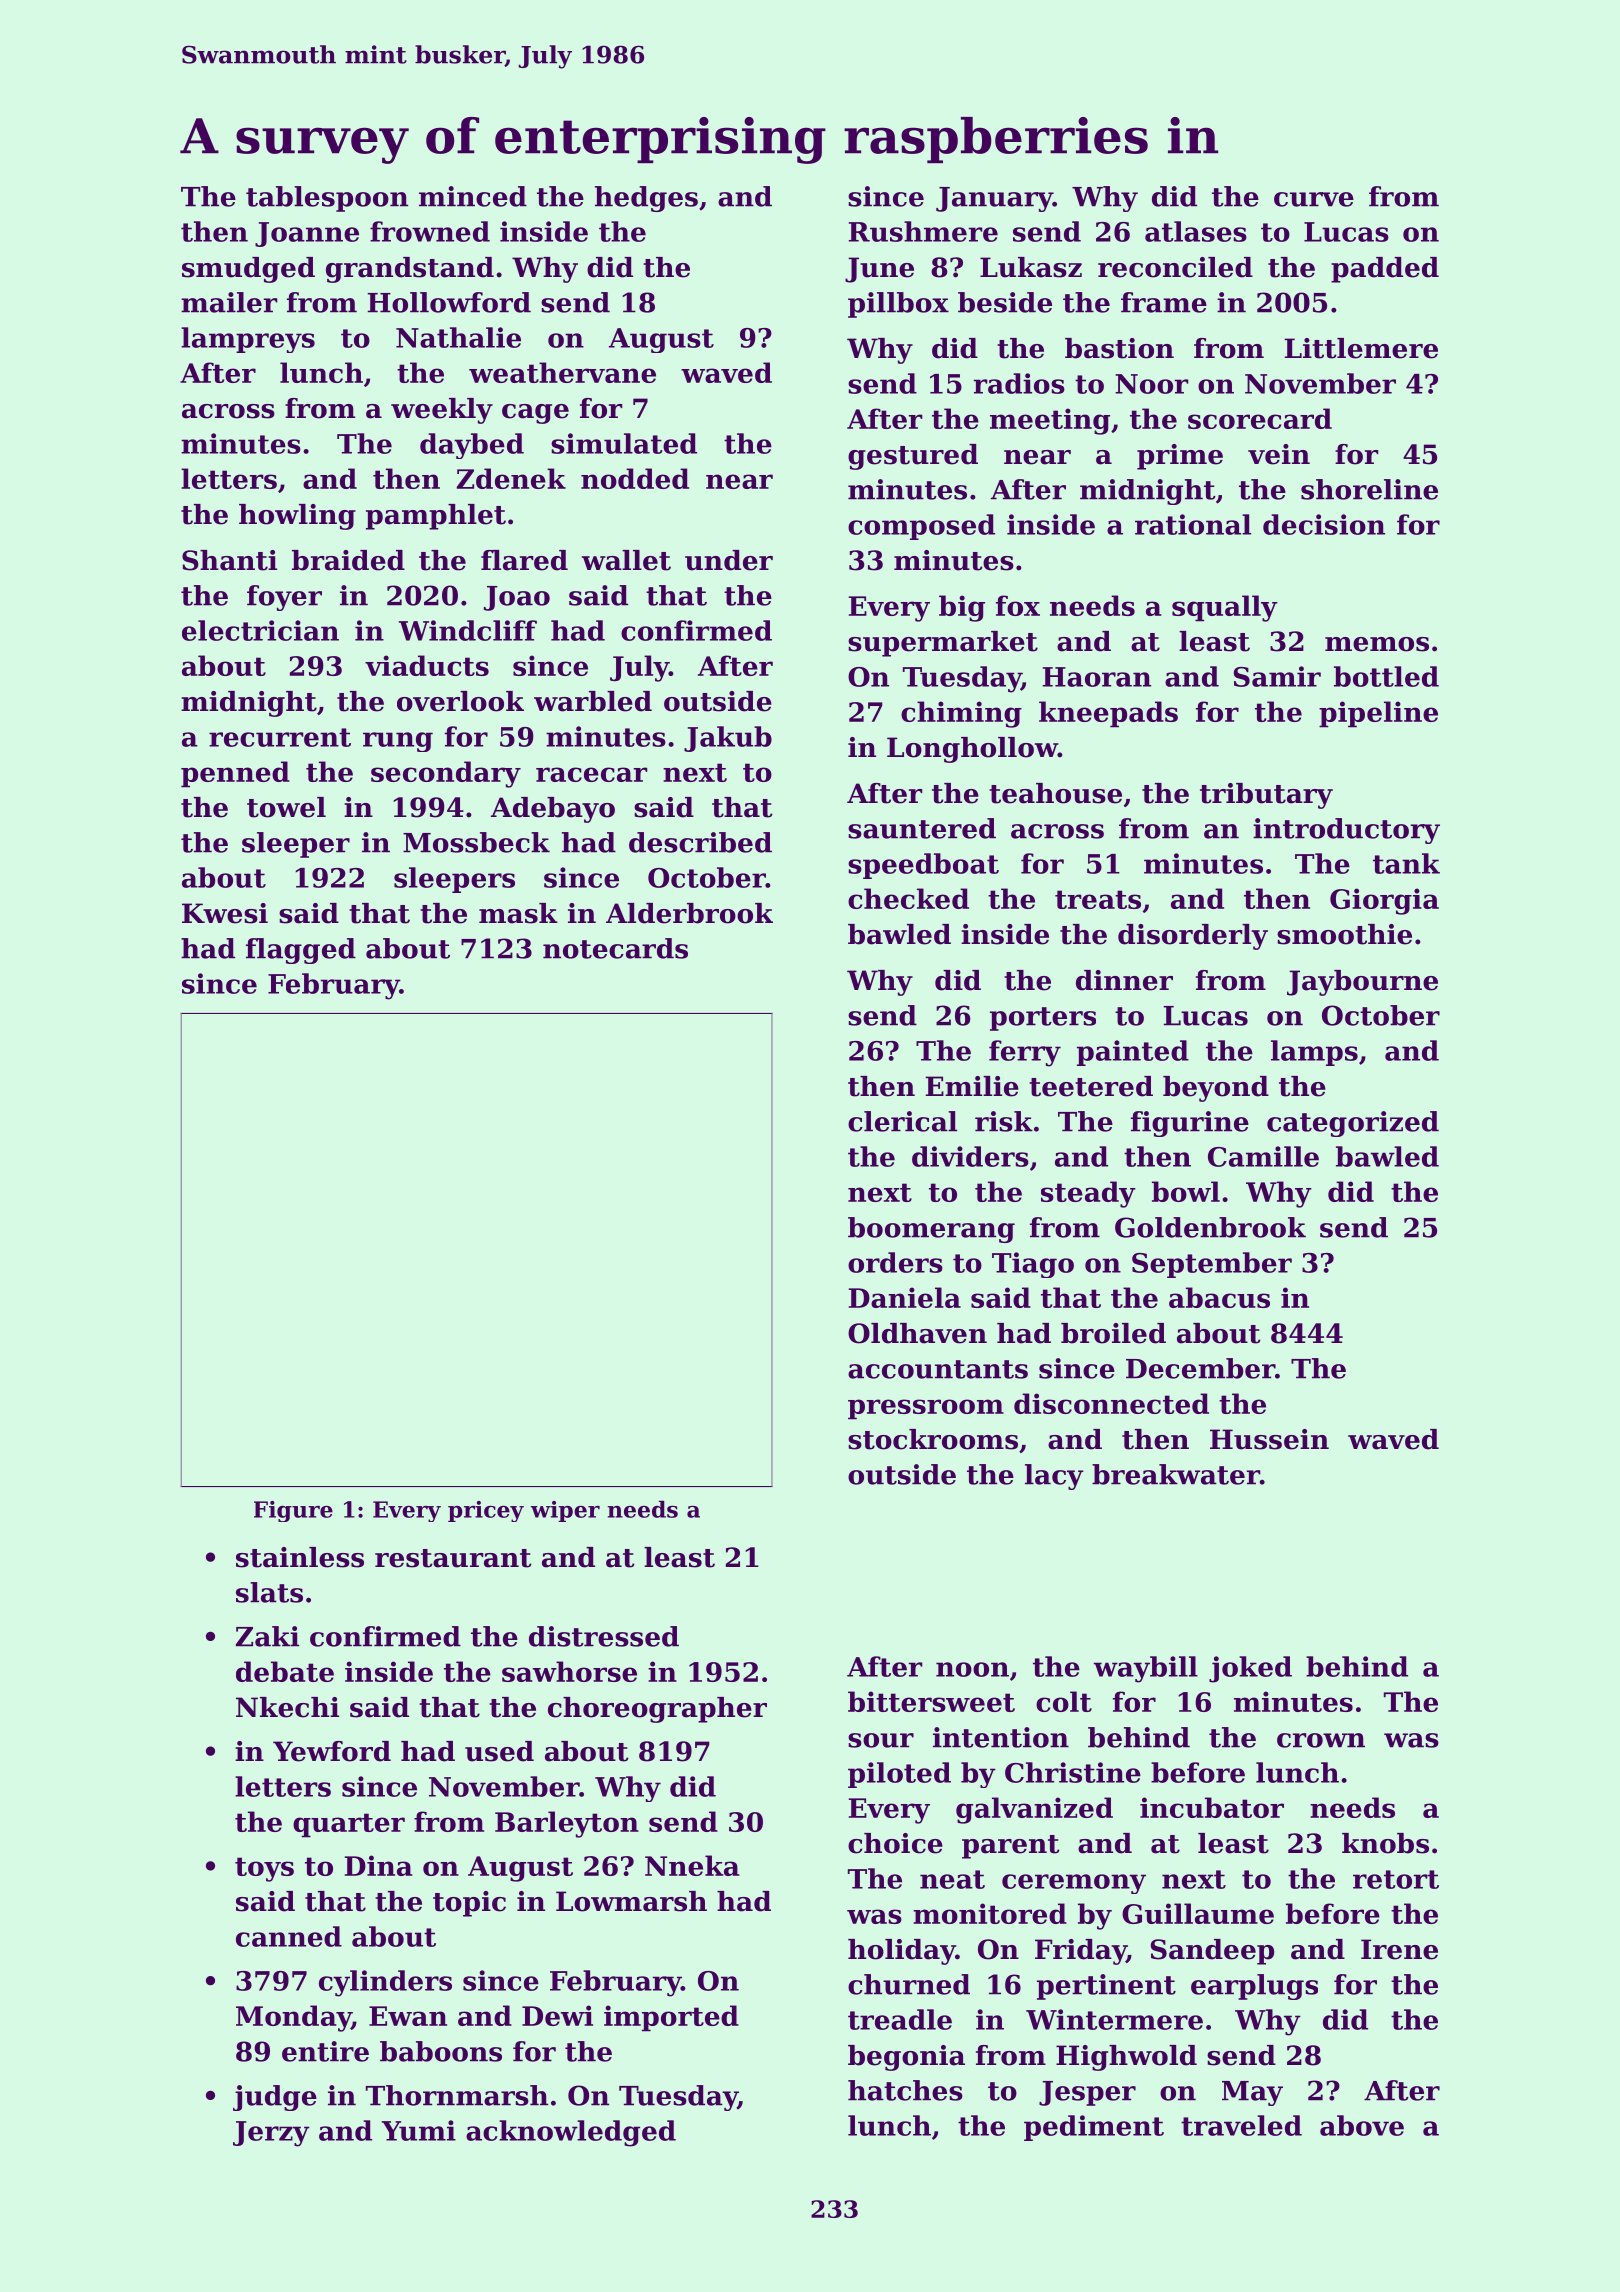 The image size is (1620, 2292). Describe the element at coordinates (301, 951) in the screenshot. I see `flagged` at that location.
